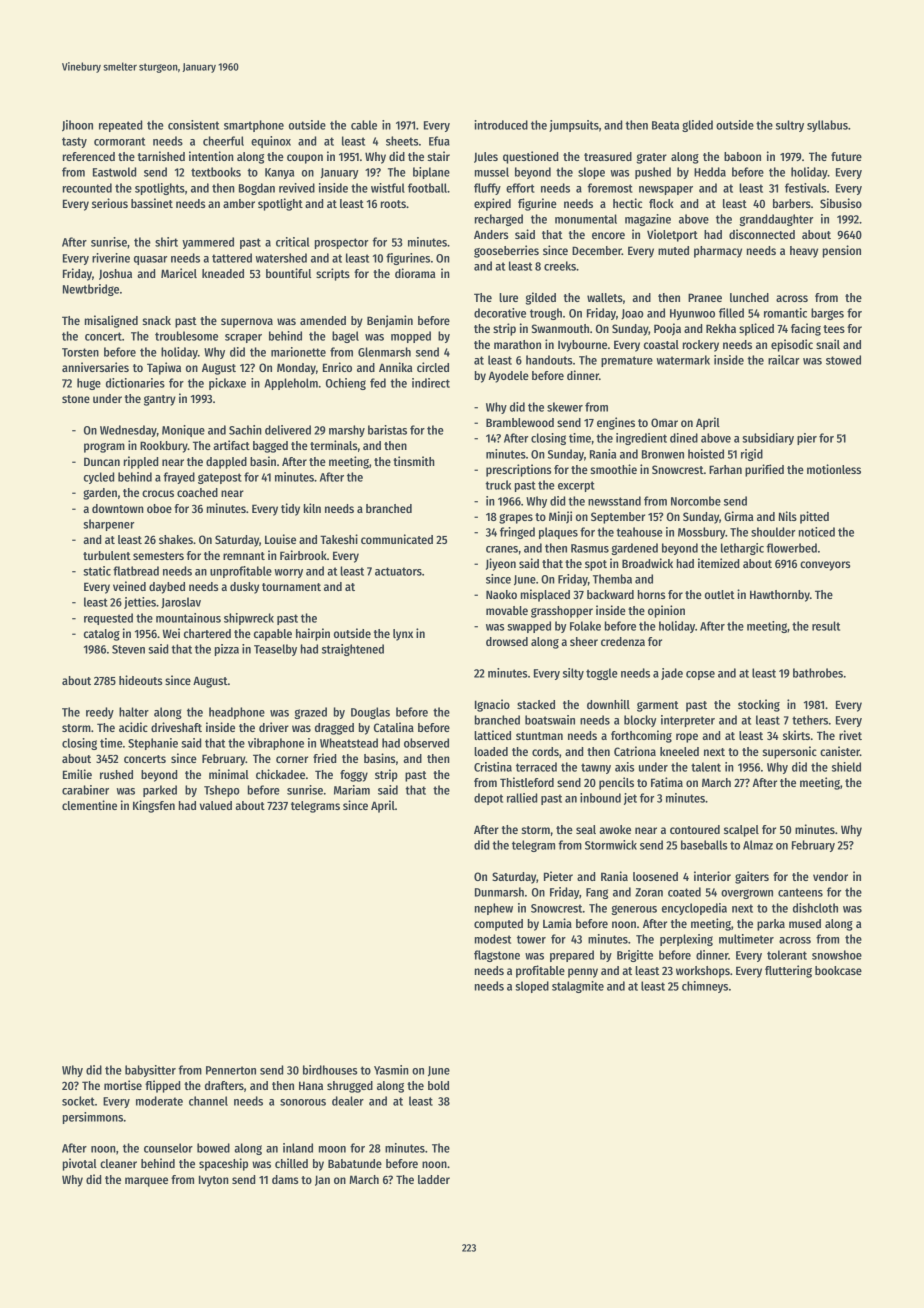  I want to click on Farhan, so click(725, 469).
